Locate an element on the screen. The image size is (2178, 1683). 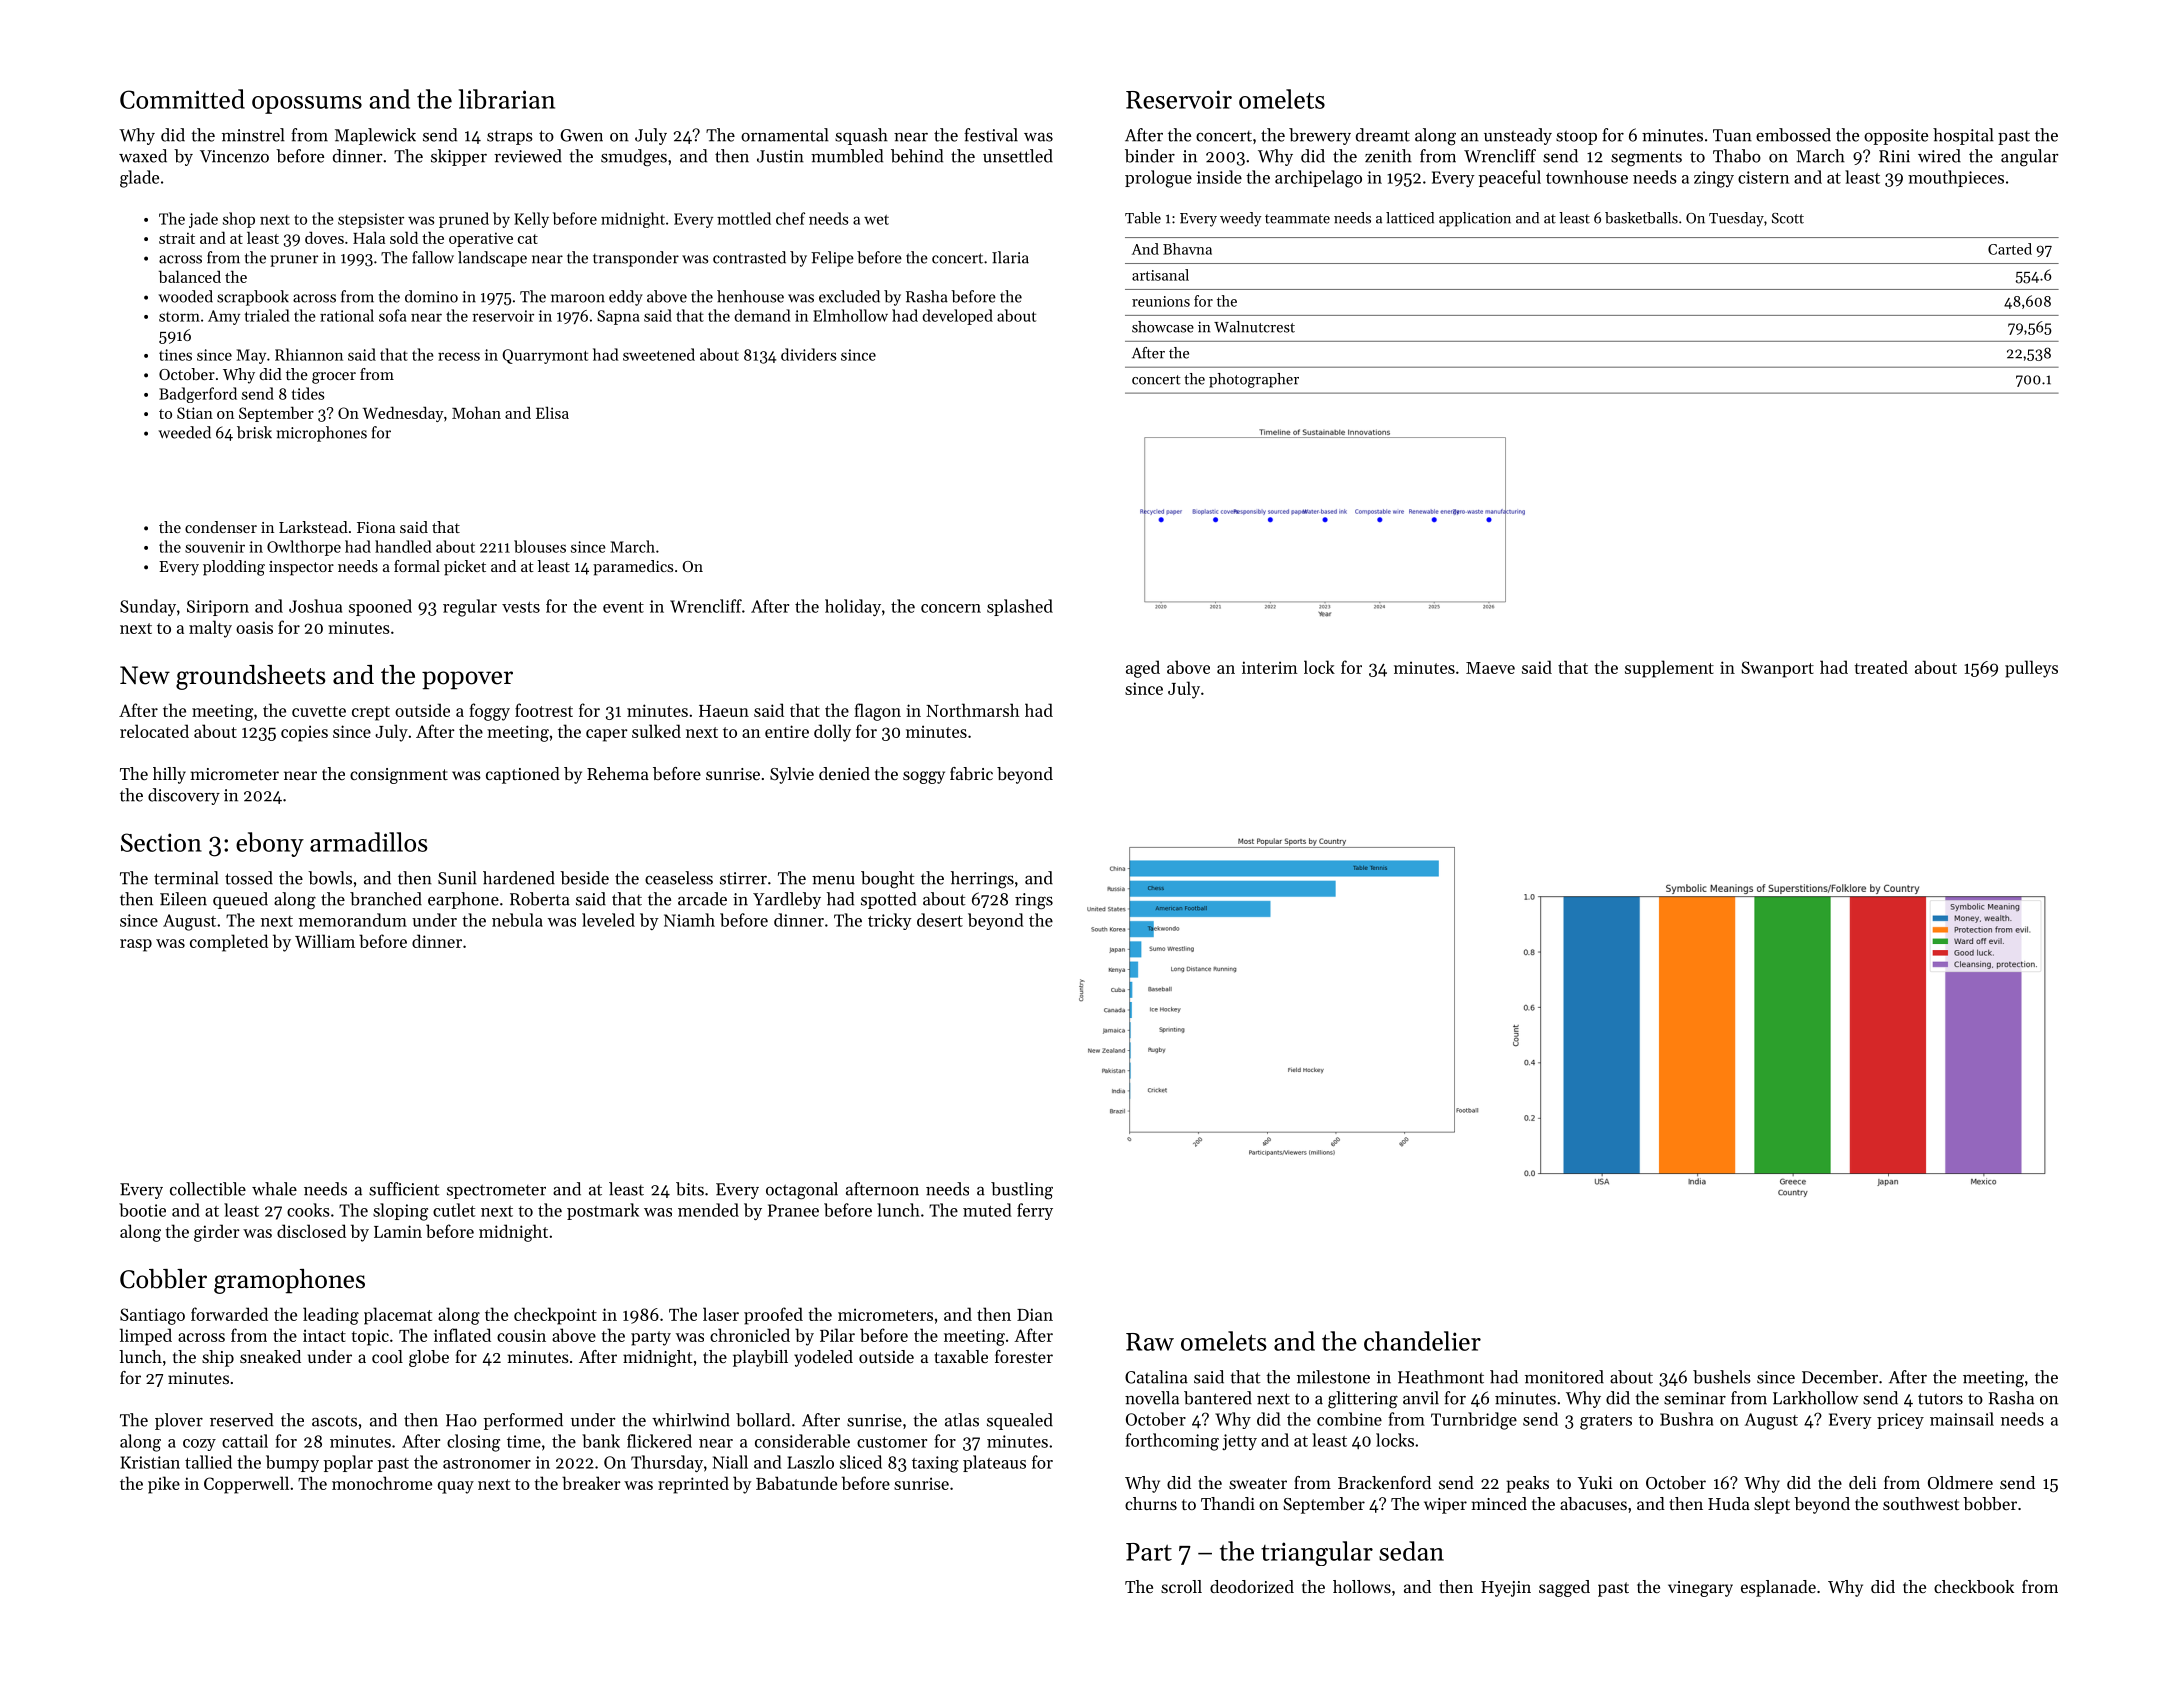
sufficient is located at coordinates (404, 1189).
